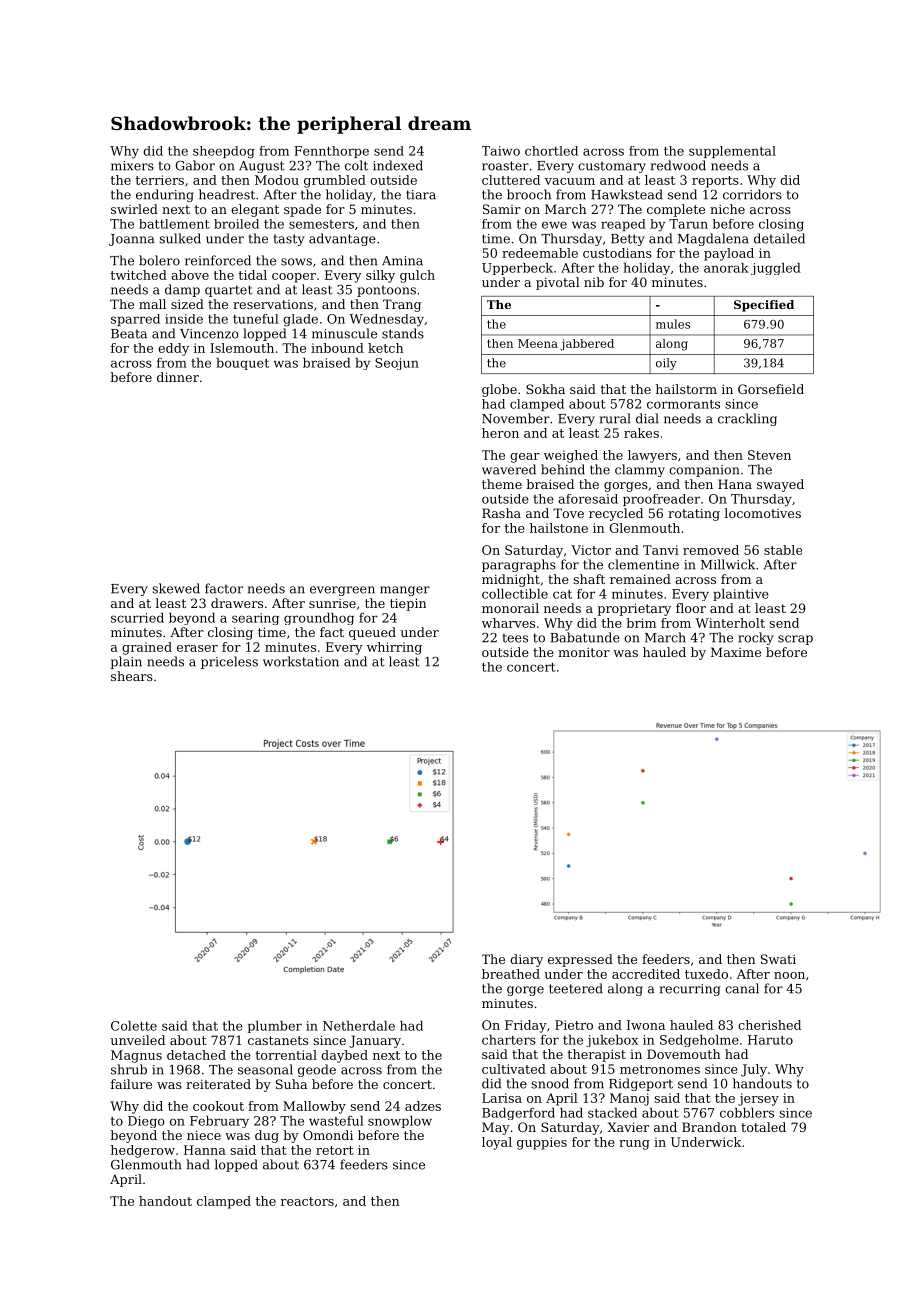 This screenshot has height=1308, width=924. Describe the element at coordinates (501, 151) in the screenshot. I see `Taiwo` at that location.
